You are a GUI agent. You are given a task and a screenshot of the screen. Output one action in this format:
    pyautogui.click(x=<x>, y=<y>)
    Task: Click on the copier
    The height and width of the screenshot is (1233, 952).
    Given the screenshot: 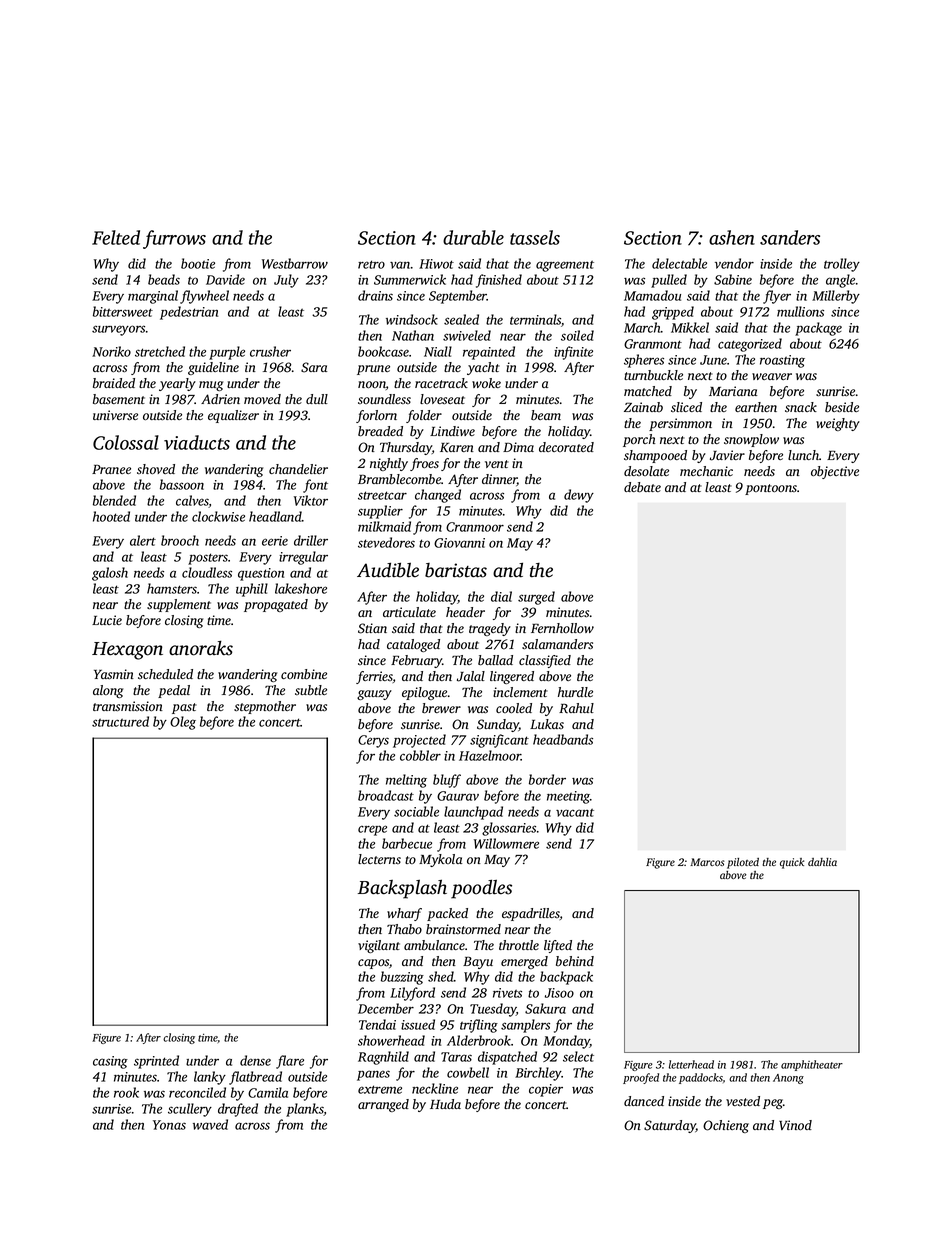 What is the action you would take?
    pyautogui.click(x=546, y=1090)
